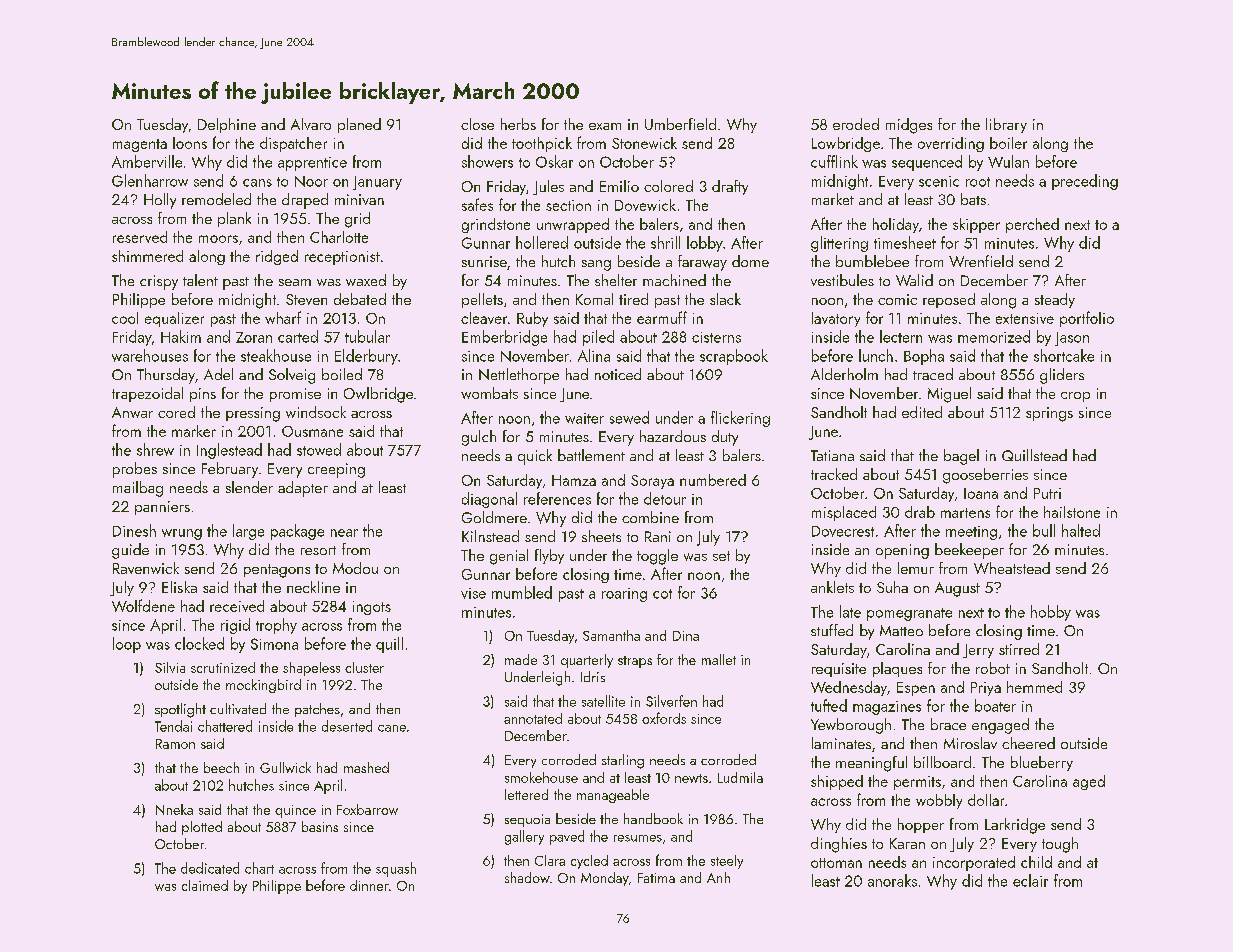 The width and height of the image is (1233, 952). Describe the element at coordinates (318, 550) in the image. I see `resort` at that location.
